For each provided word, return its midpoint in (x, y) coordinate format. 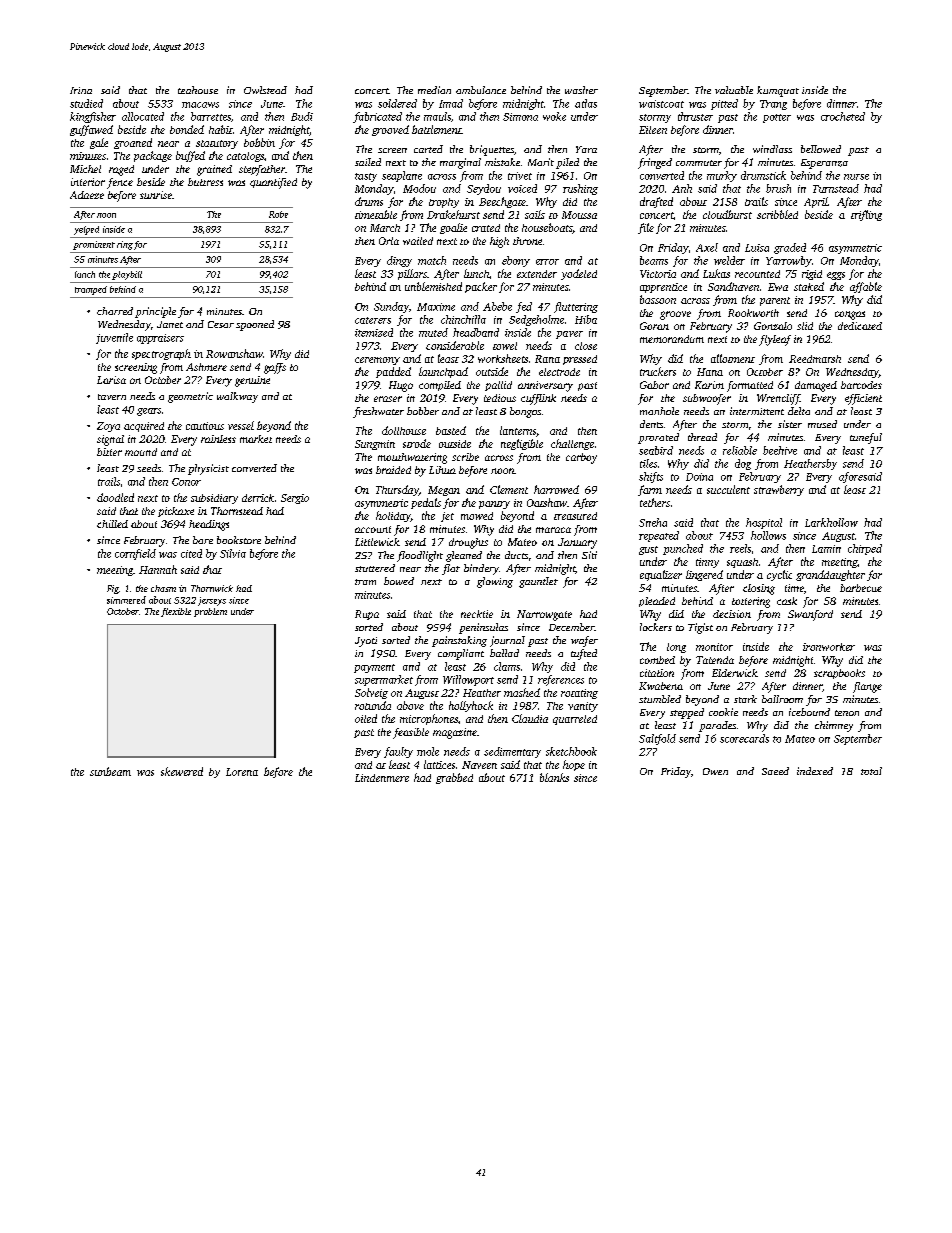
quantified (273, 183)
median (434, 90)
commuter (699, 163)
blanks (554, 777)
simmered (126, 600)
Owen (715, 771)
